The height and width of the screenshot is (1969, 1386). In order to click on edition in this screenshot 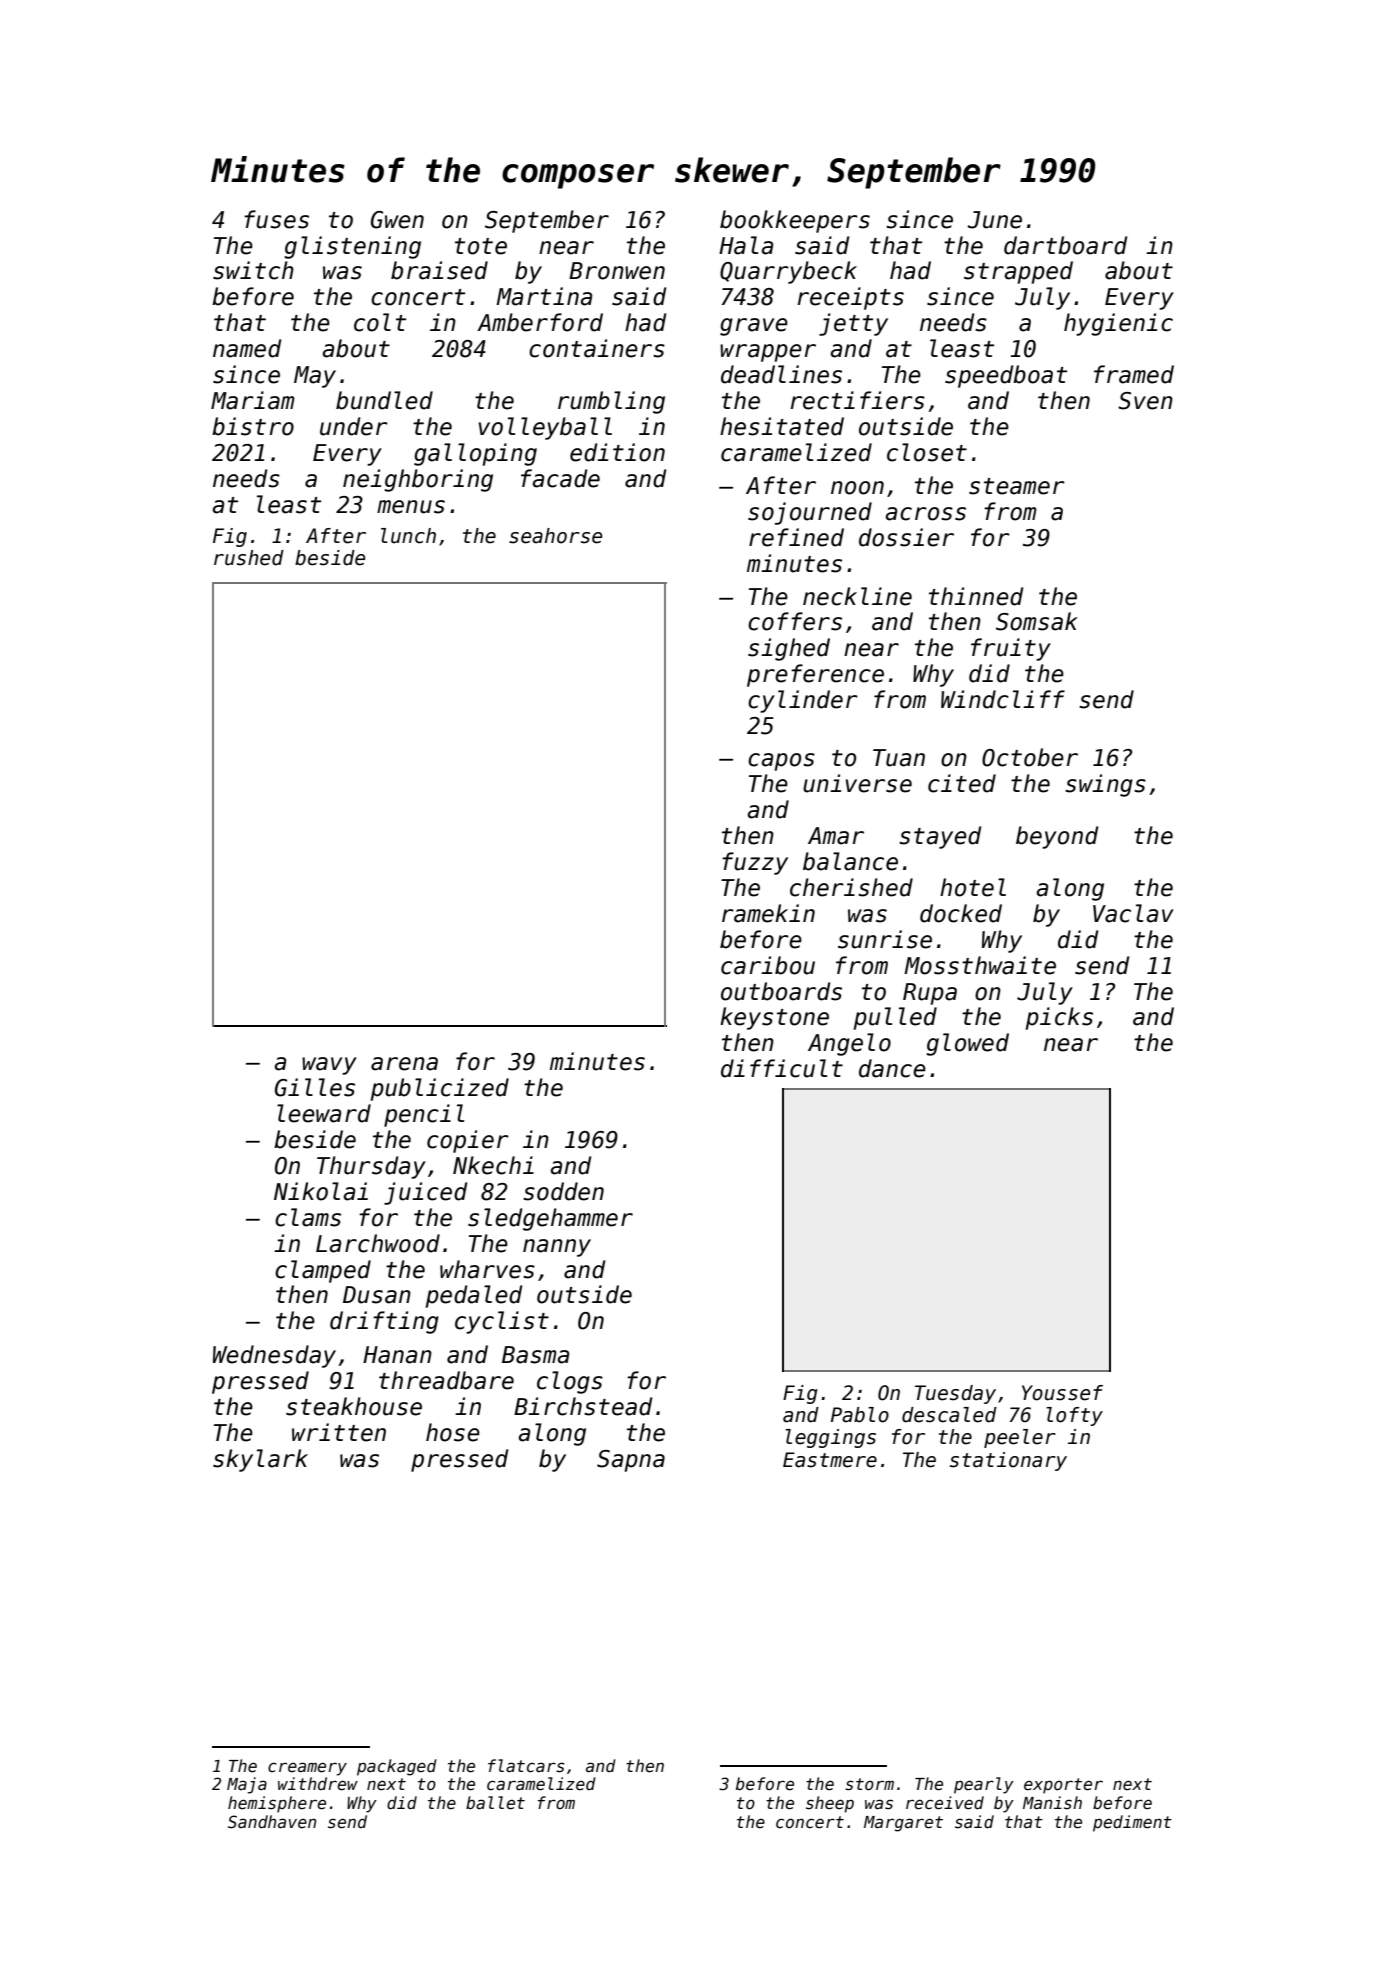, I will do `click(617, 452)`.
